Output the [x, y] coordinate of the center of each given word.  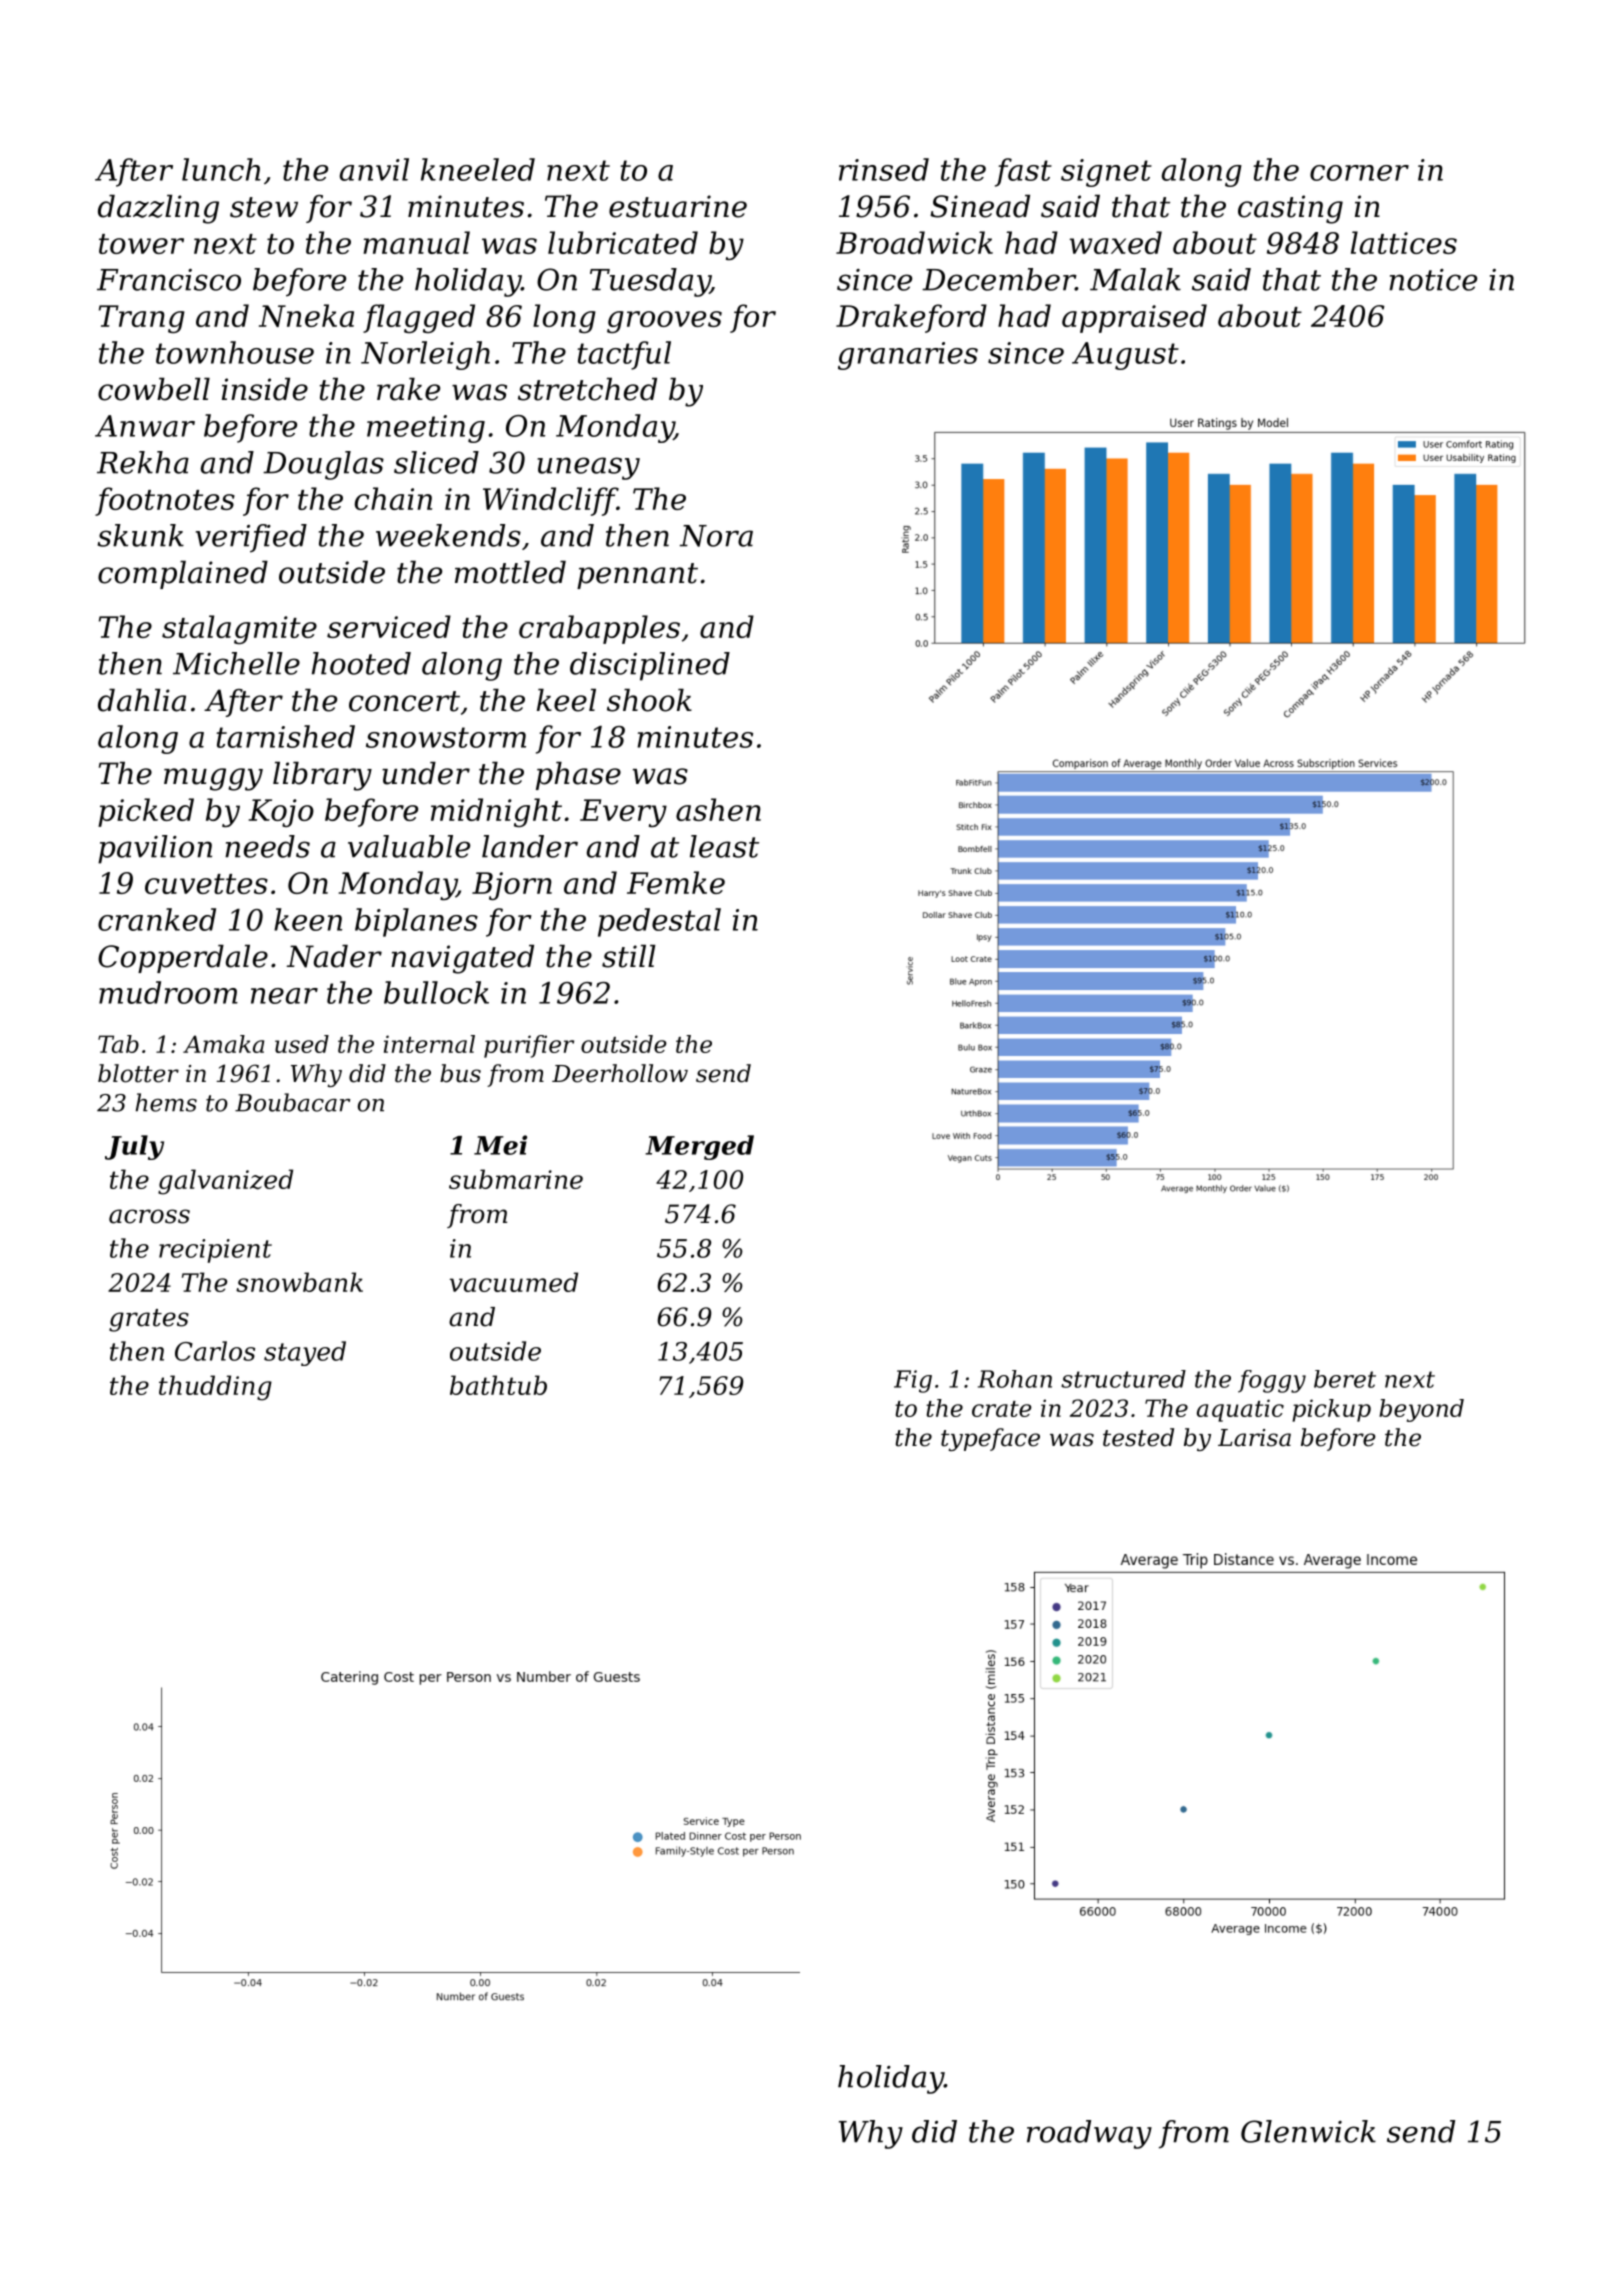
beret [1345, 1379]
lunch [221, 169]
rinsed [884, 169]
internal [429, 1044]
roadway [1089, 2134]
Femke [676, 882]
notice [1433, 280]
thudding [215, 1388]
